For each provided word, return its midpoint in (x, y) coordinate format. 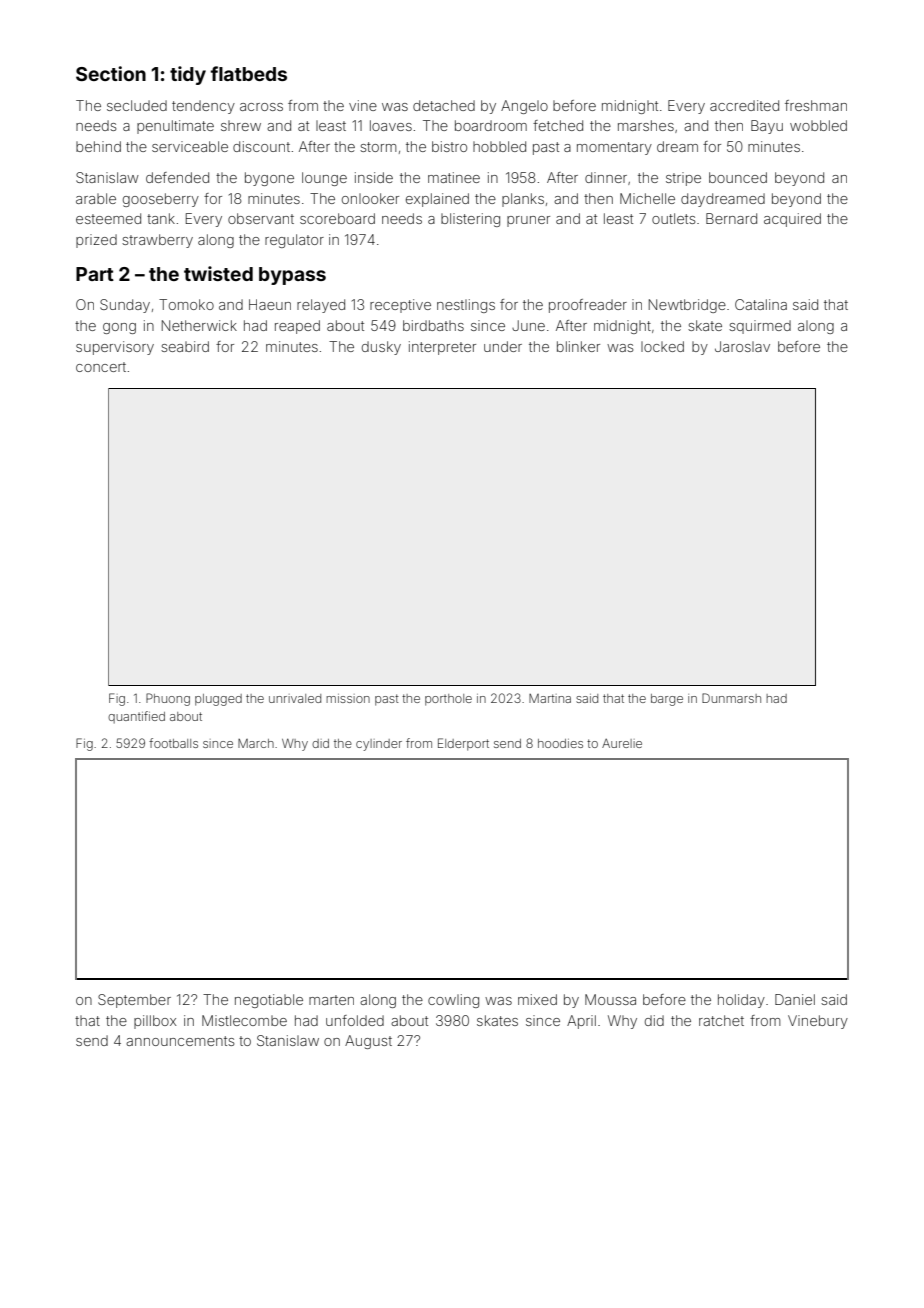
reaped (297, 327)
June (528, 325)
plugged (218, 700)
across (261, 107)
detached (444, 105)
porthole (448, 700)
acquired (792, 220)
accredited (744, 105)
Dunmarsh (731, 698)
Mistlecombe (244, 1020)
